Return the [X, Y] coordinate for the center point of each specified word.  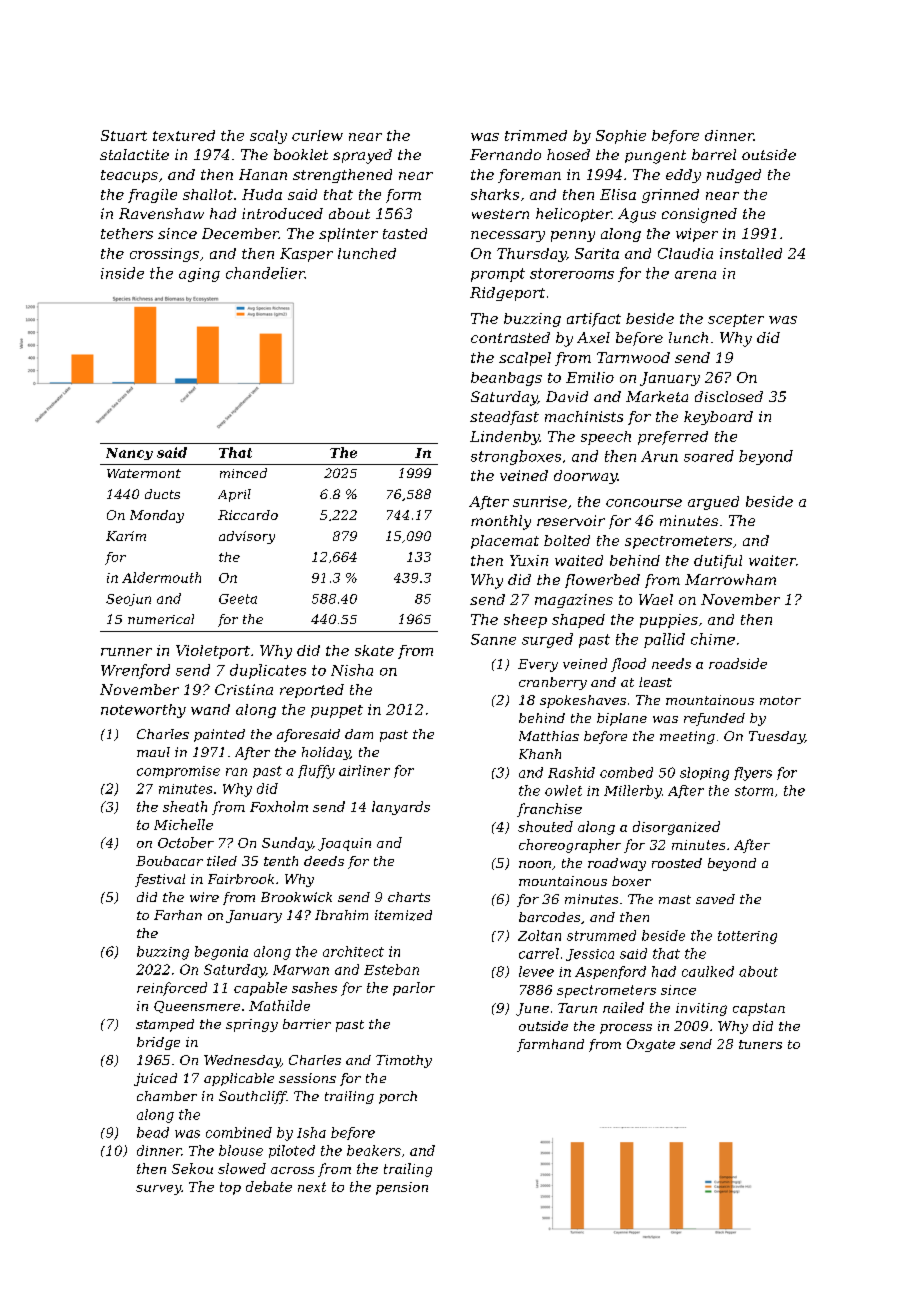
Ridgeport [507, 294]
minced [243, 473]
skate [374, 650]
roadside [738, 663]
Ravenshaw [161, 213]
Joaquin [344, 844]
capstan [759, 1009]
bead [153, 1132]
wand [210, 709]
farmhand [550, 1045]
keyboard [718, 418]
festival [160, 880]
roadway [617, 864]
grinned [670, 196]
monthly [501, 522]
